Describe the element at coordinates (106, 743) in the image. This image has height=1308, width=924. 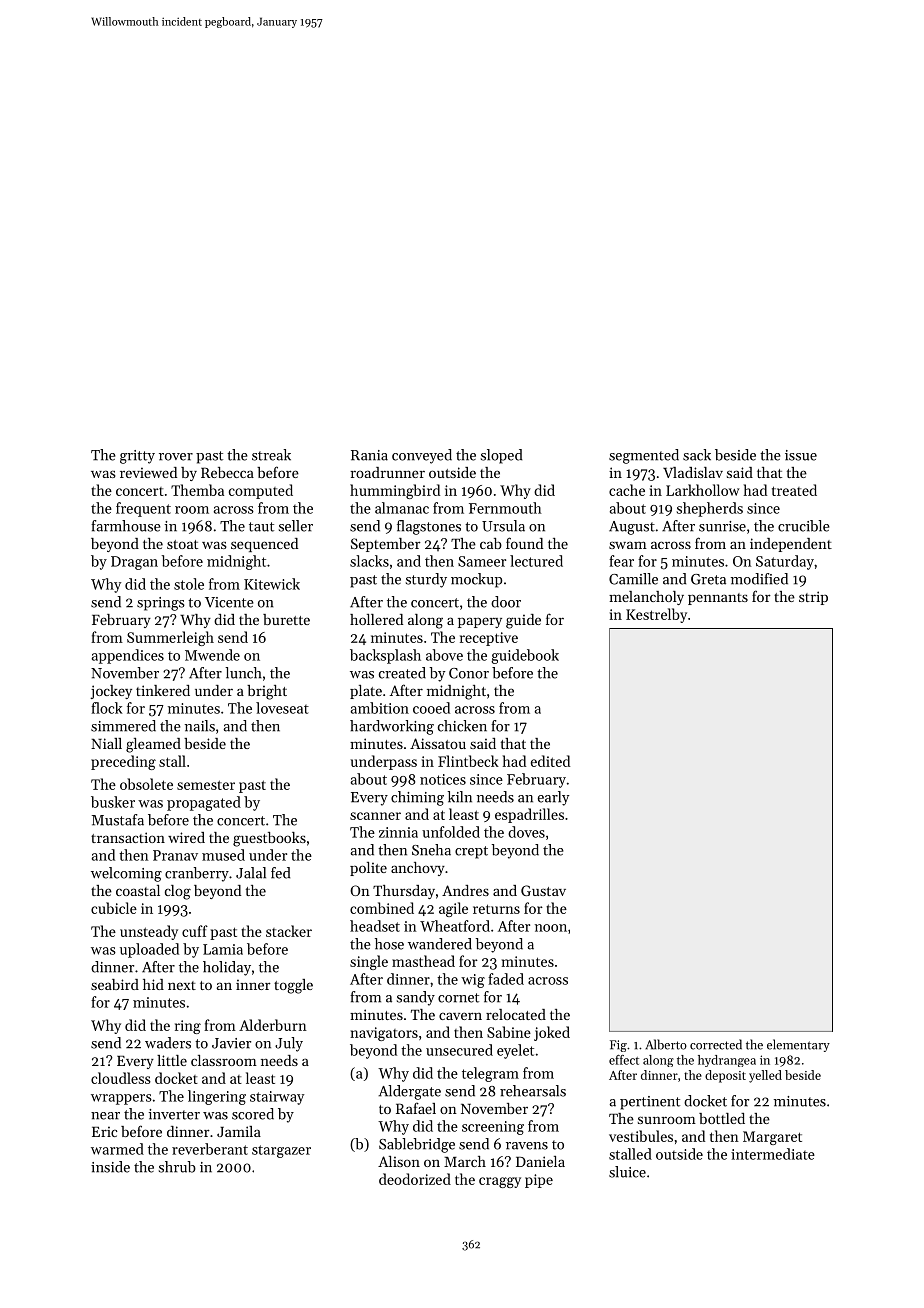
I see `Niall` at that location.
